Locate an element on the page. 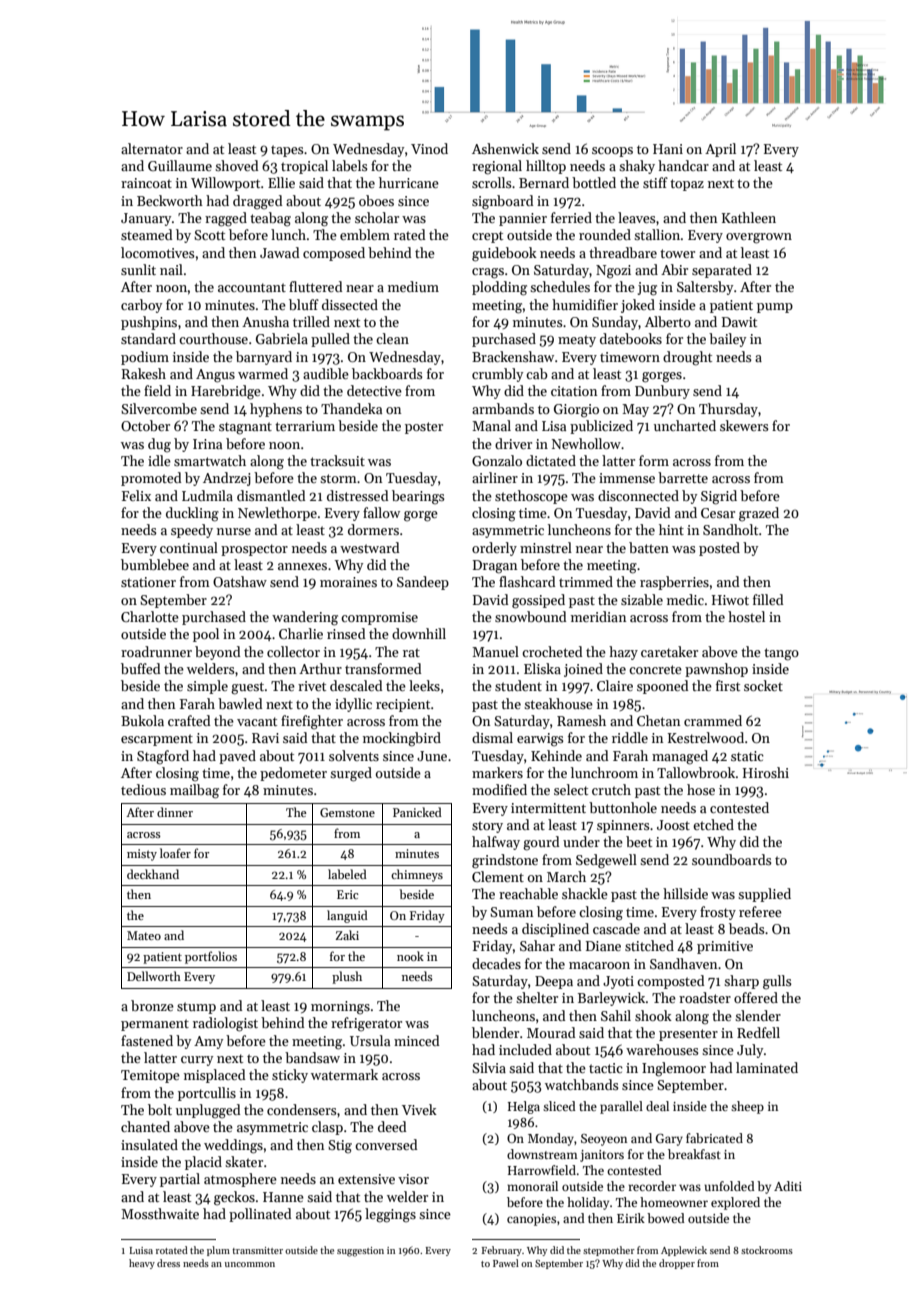  steakhouse is located at coordinates (558, 703).
